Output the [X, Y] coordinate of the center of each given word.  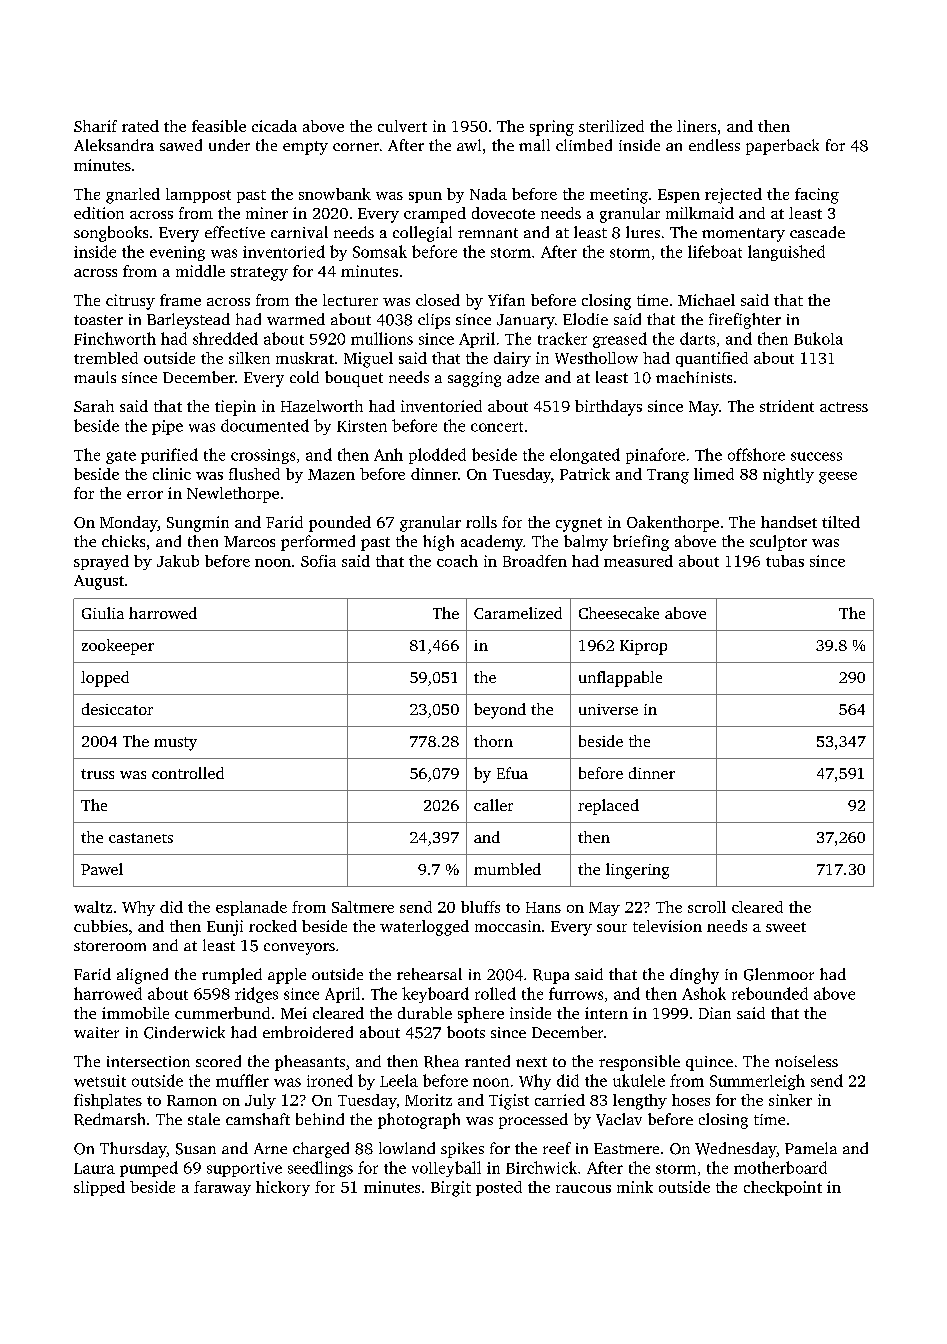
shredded [225, 338]
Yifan [506, 300]
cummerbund [222, 1013]
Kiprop [643, 647]
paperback [782, 147]
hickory [283, 1188]
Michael [706, 300]
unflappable [620, 679]
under [229, 145]
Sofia [318, 561]
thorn [493, 741]
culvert [402, 126]
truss [97, 774]
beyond [500, 711]
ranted [487, 1061]
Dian [715, 1013]
